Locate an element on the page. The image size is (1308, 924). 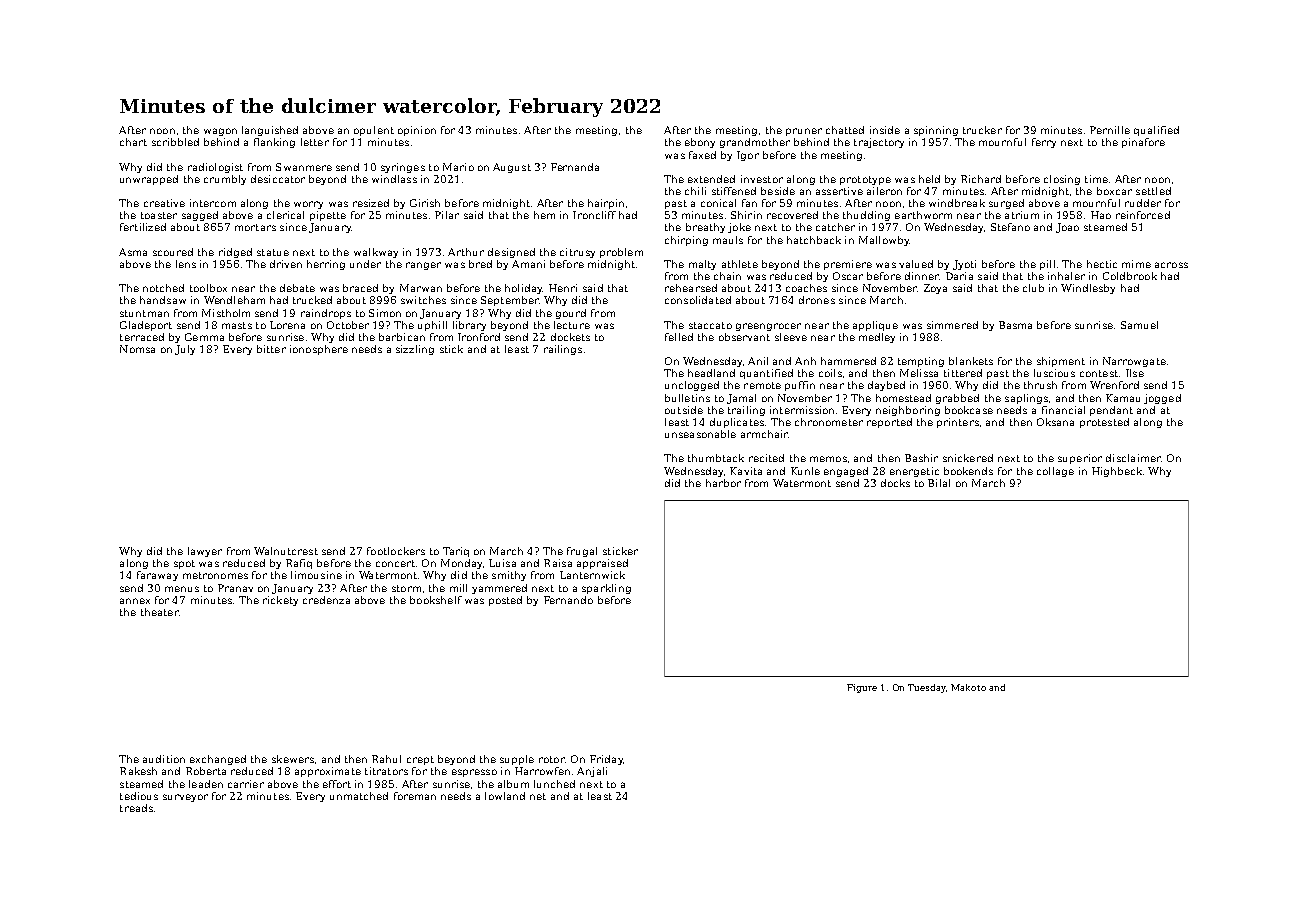
Highbeck is located at coordinates (1117, 472).
